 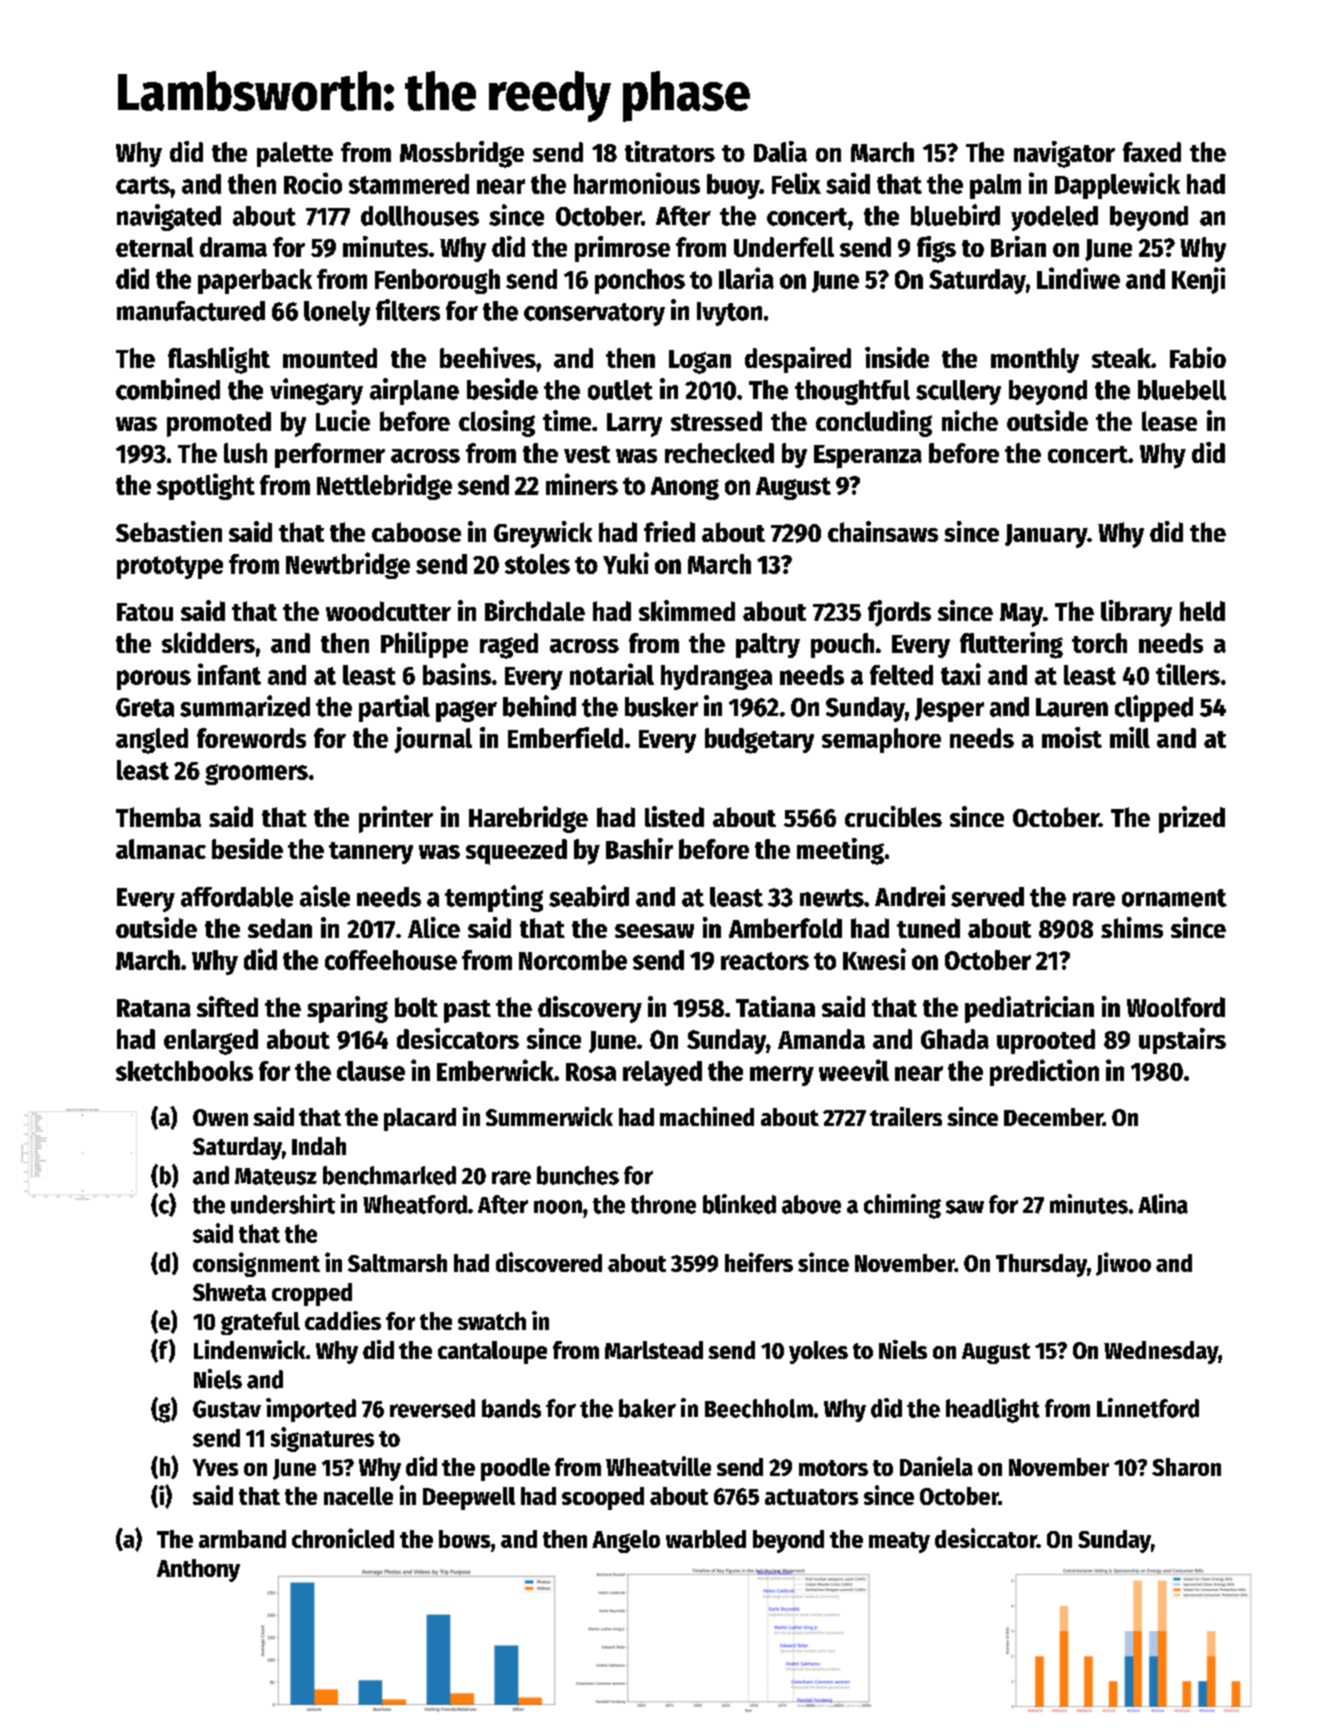 I want to click on carts, so click(x=143, y=185).
